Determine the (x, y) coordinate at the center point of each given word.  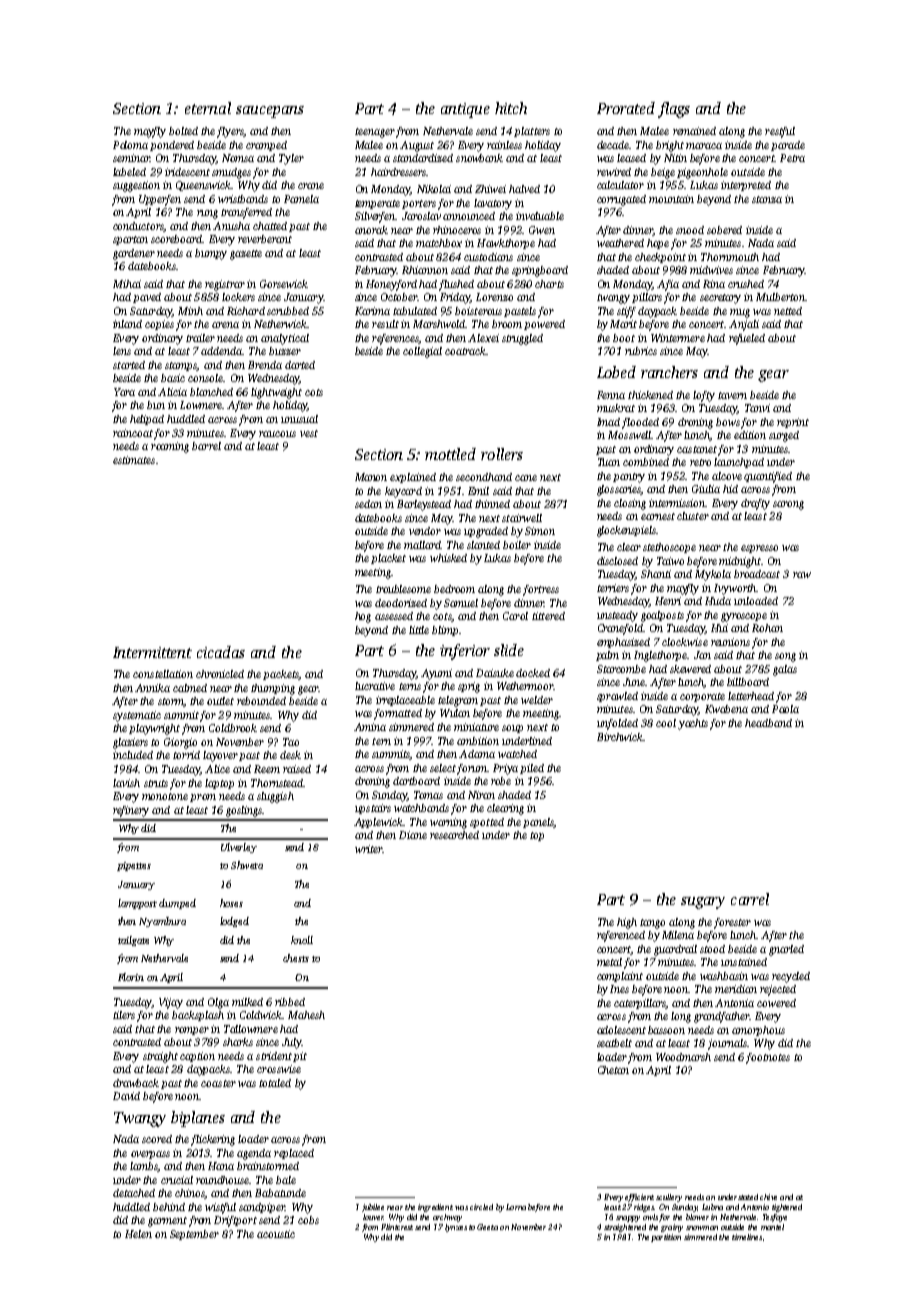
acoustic (276, 1234)
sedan (368, 504)
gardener (134, 254)
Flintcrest (397, 1227)
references (395, 339)
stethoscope (669, 548)
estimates (134, 460)
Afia (668, 285)
